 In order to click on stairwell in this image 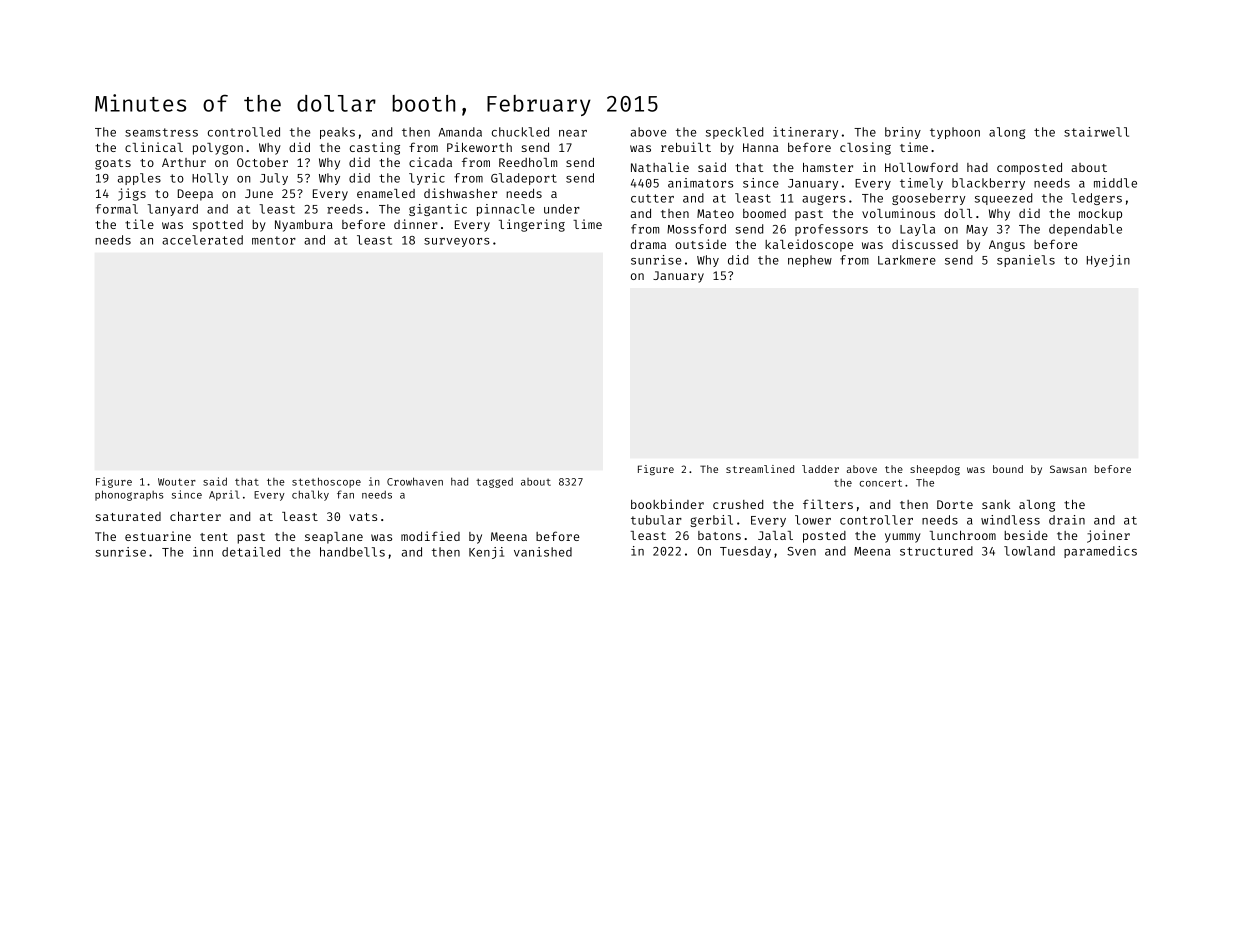, I will do `click(1096, 132)`.
